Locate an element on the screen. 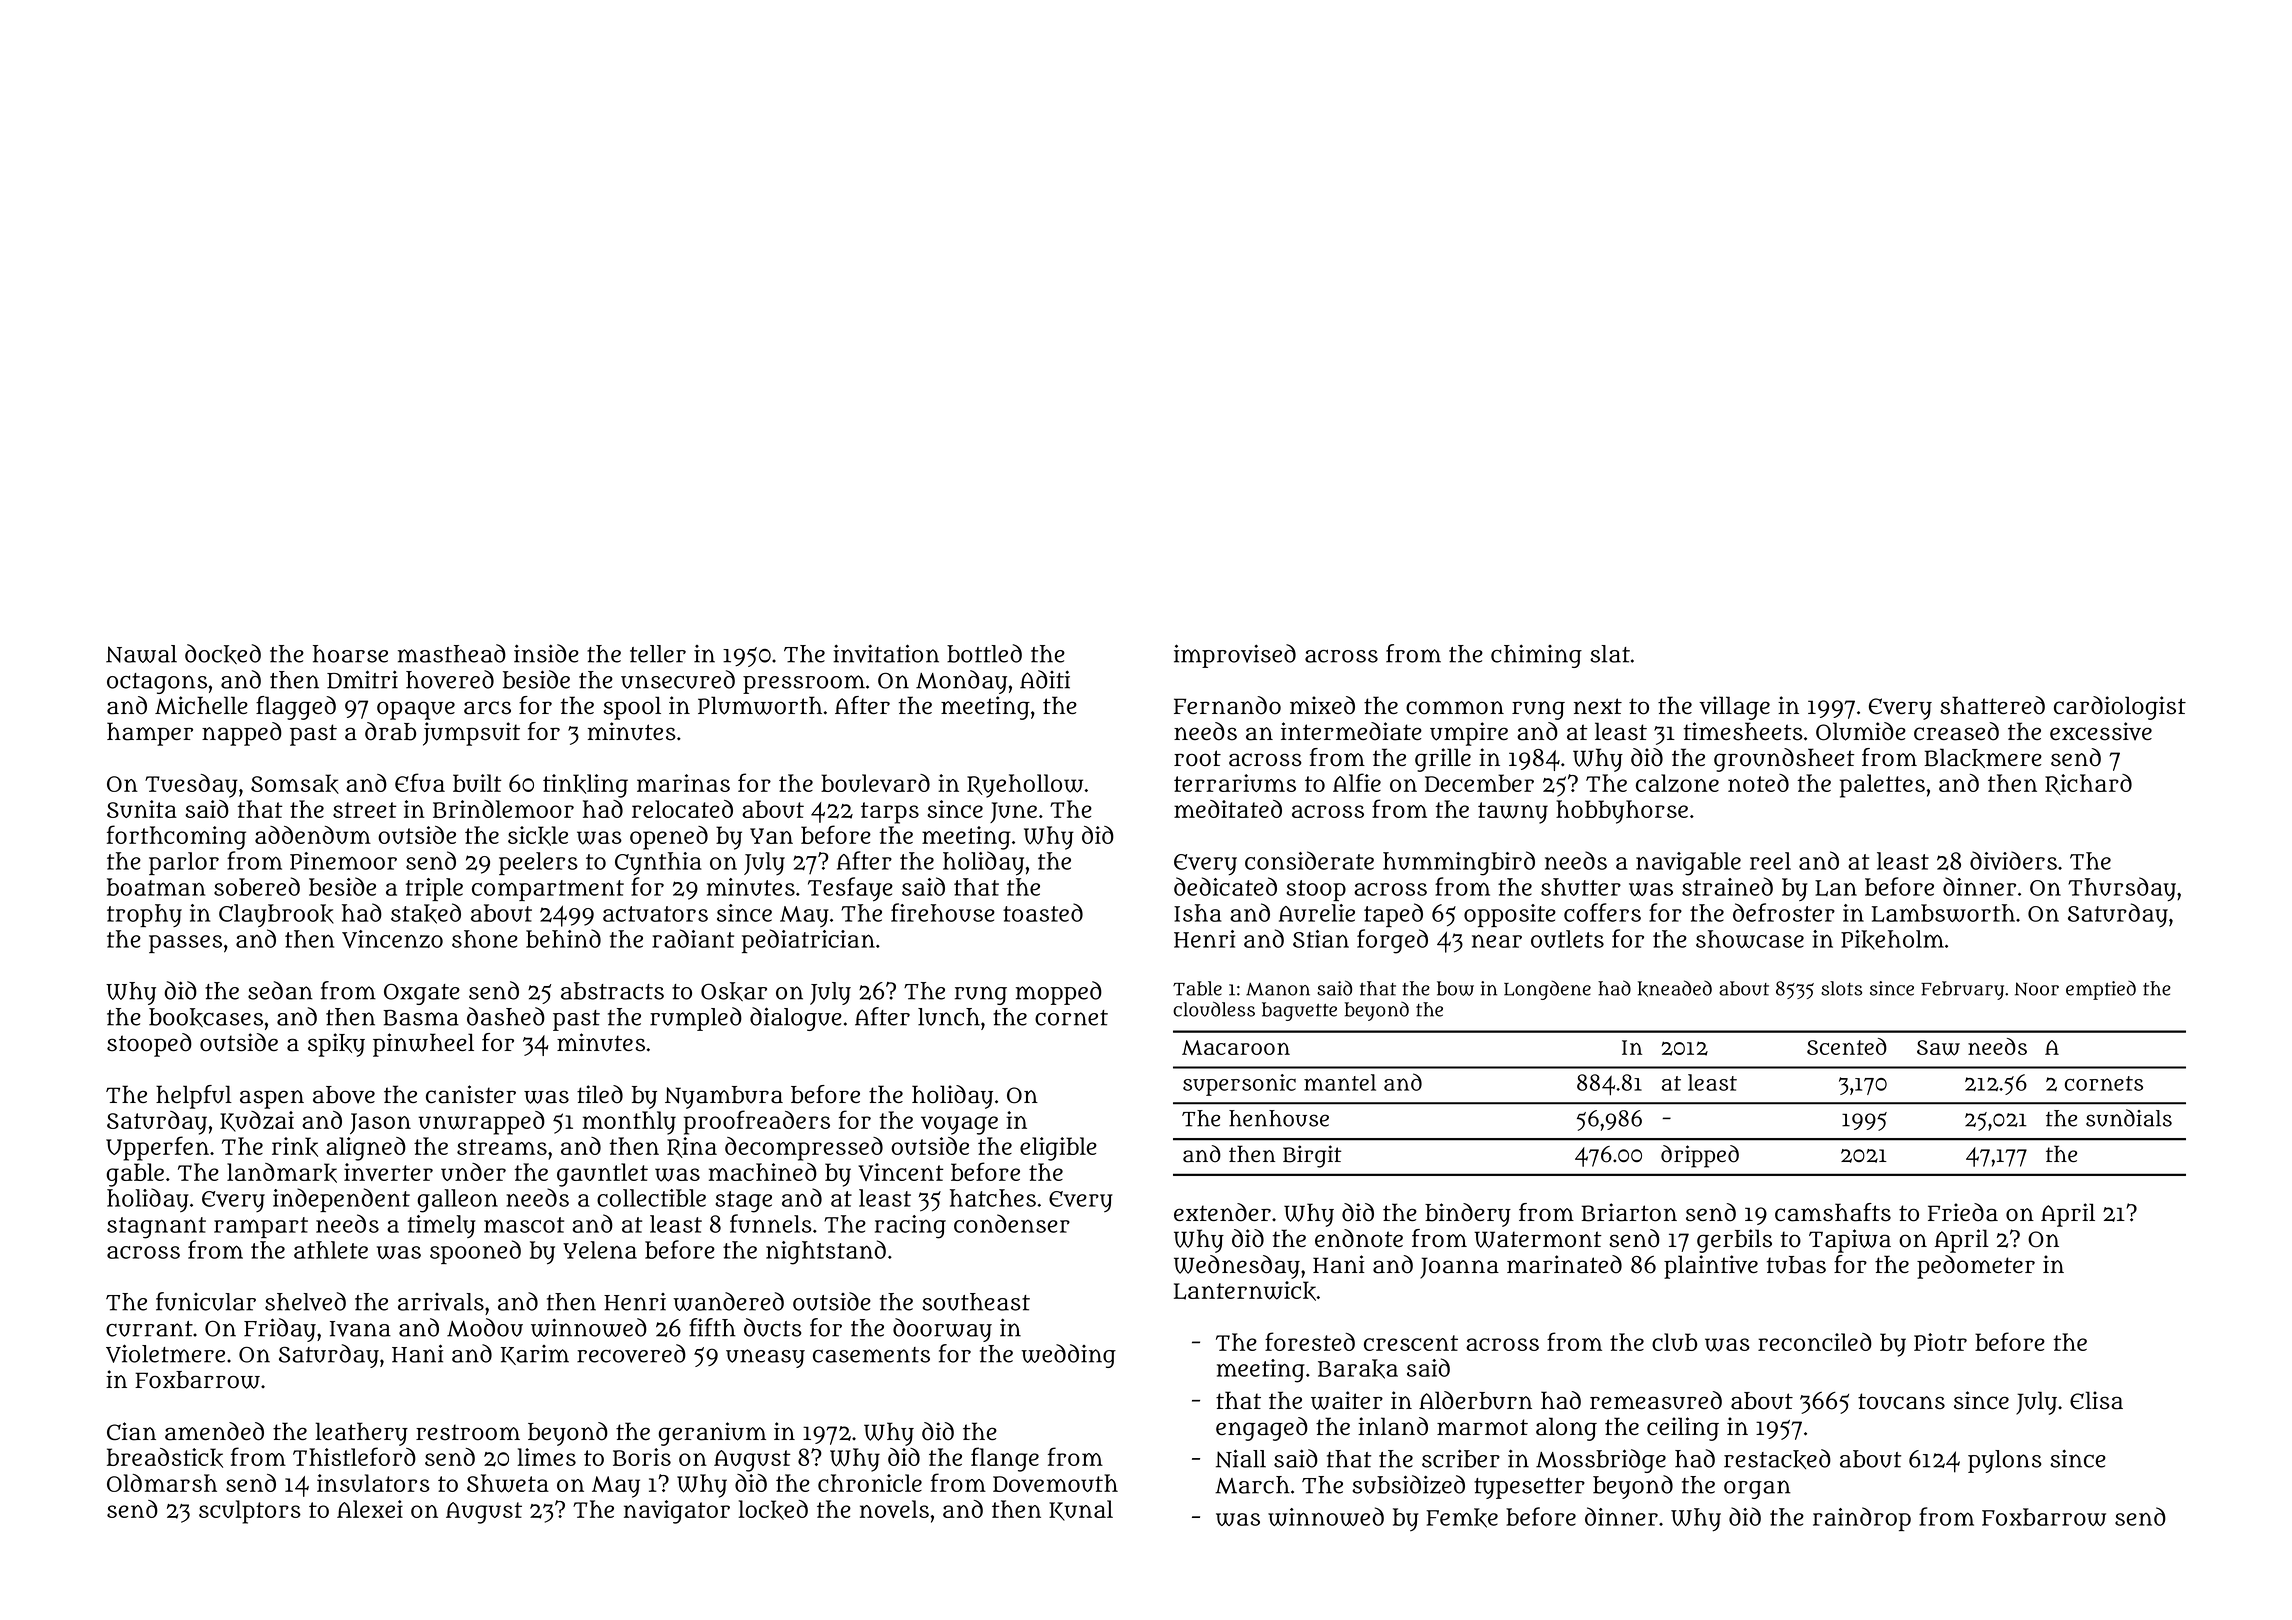 This screenshot has width=2292, height=1620. umpire is located at coordinates (1469, 734).
